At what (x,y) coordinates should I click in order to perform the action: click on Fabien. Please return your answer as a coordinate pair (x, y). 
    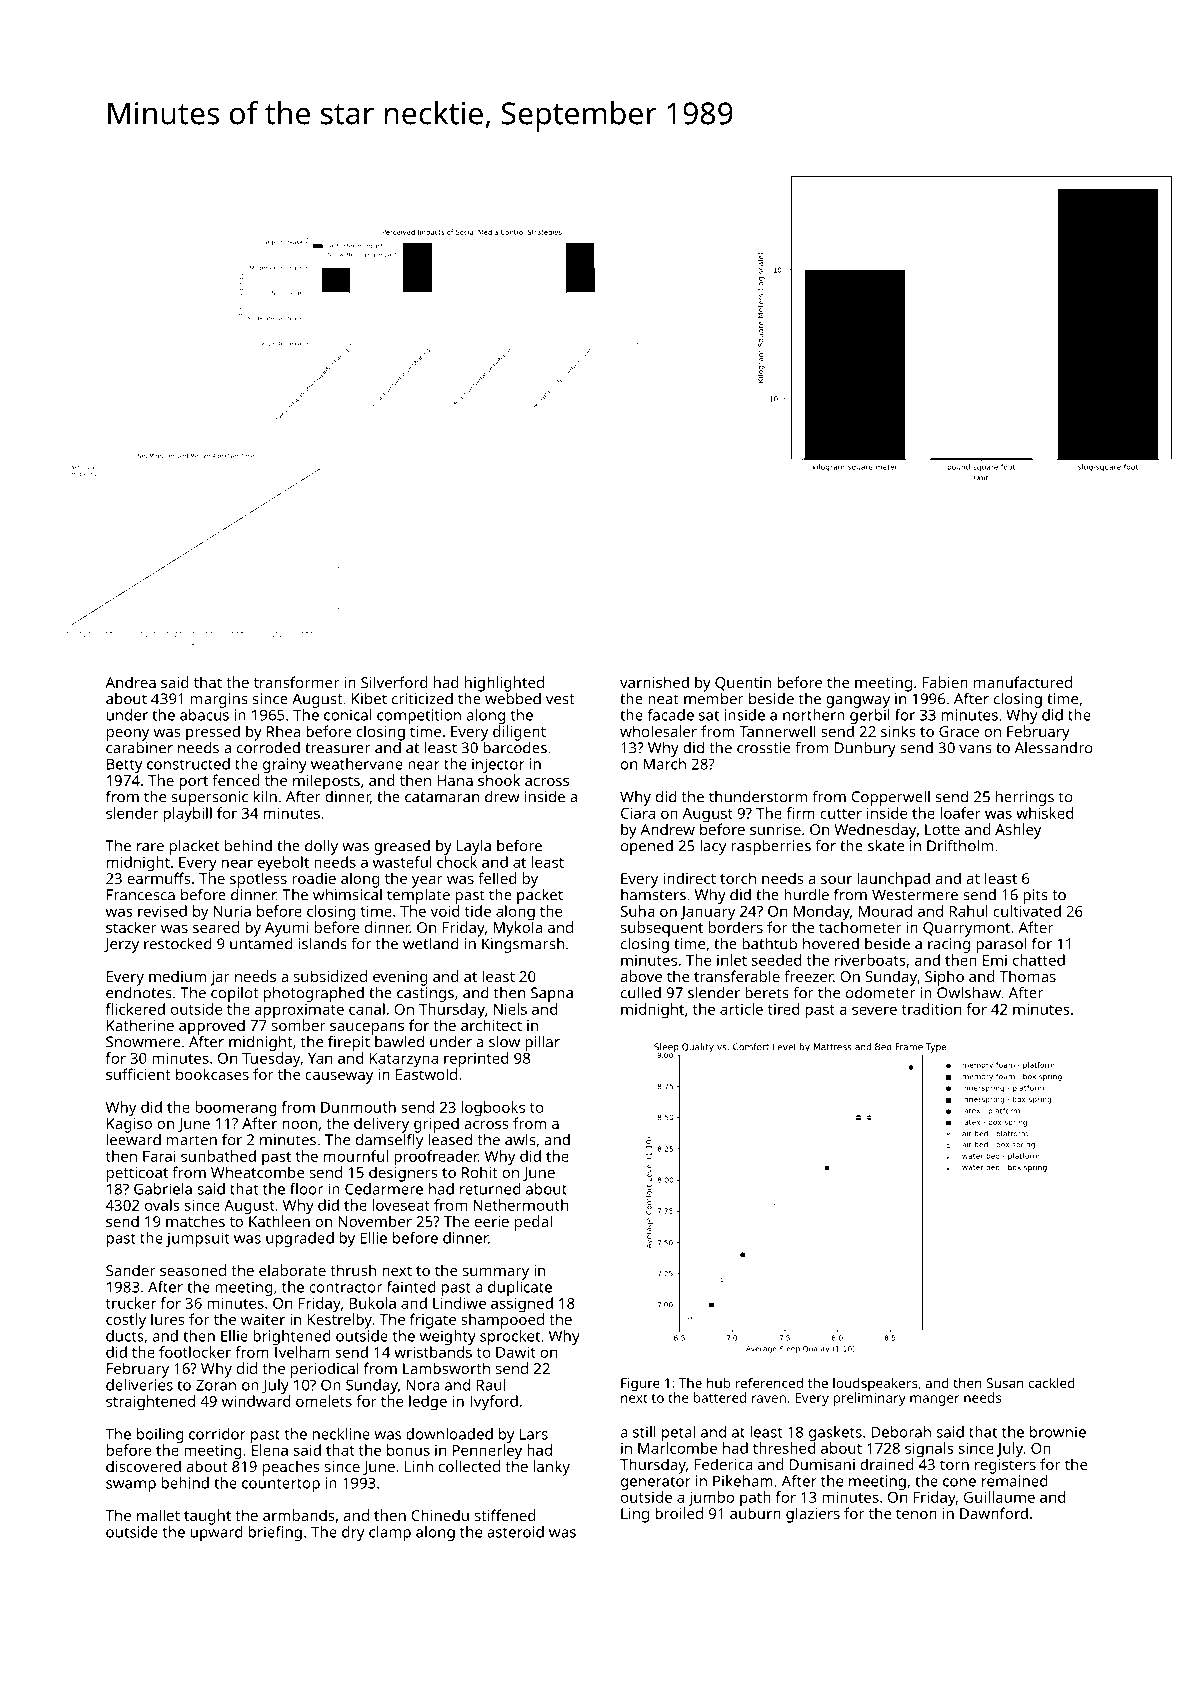
    Looking at the image, I should click on (945, 682).
